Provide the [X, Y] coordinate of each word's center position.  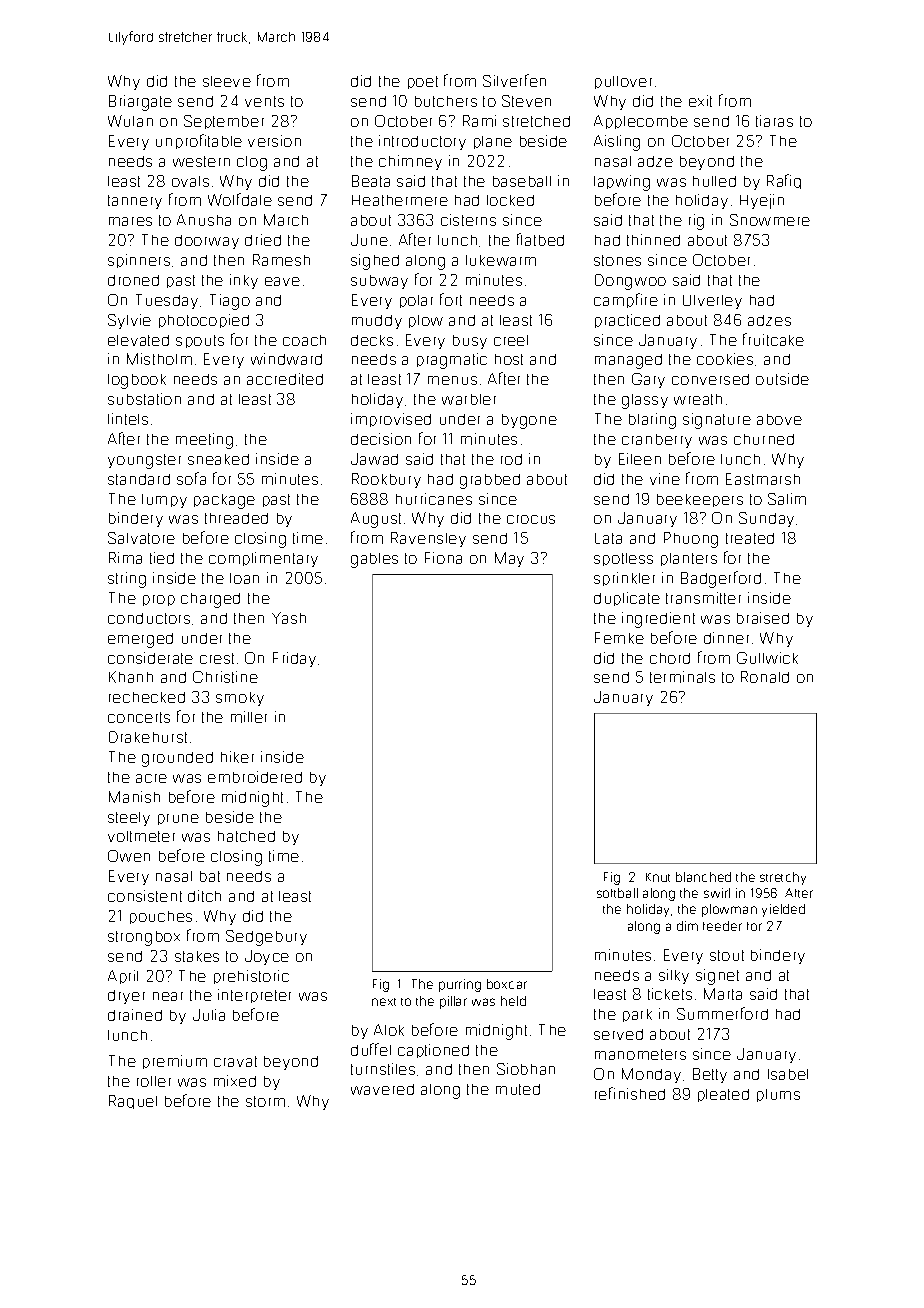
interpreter [254, 996]
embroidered [255, 777]
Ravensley [428, 539]
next [384, 1002]
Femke [619, 638]
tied [162, 558]
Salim [787, 499]
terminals [682, 677]
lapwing [622, 183]
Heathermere [400, 200]
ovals [190, 181]
